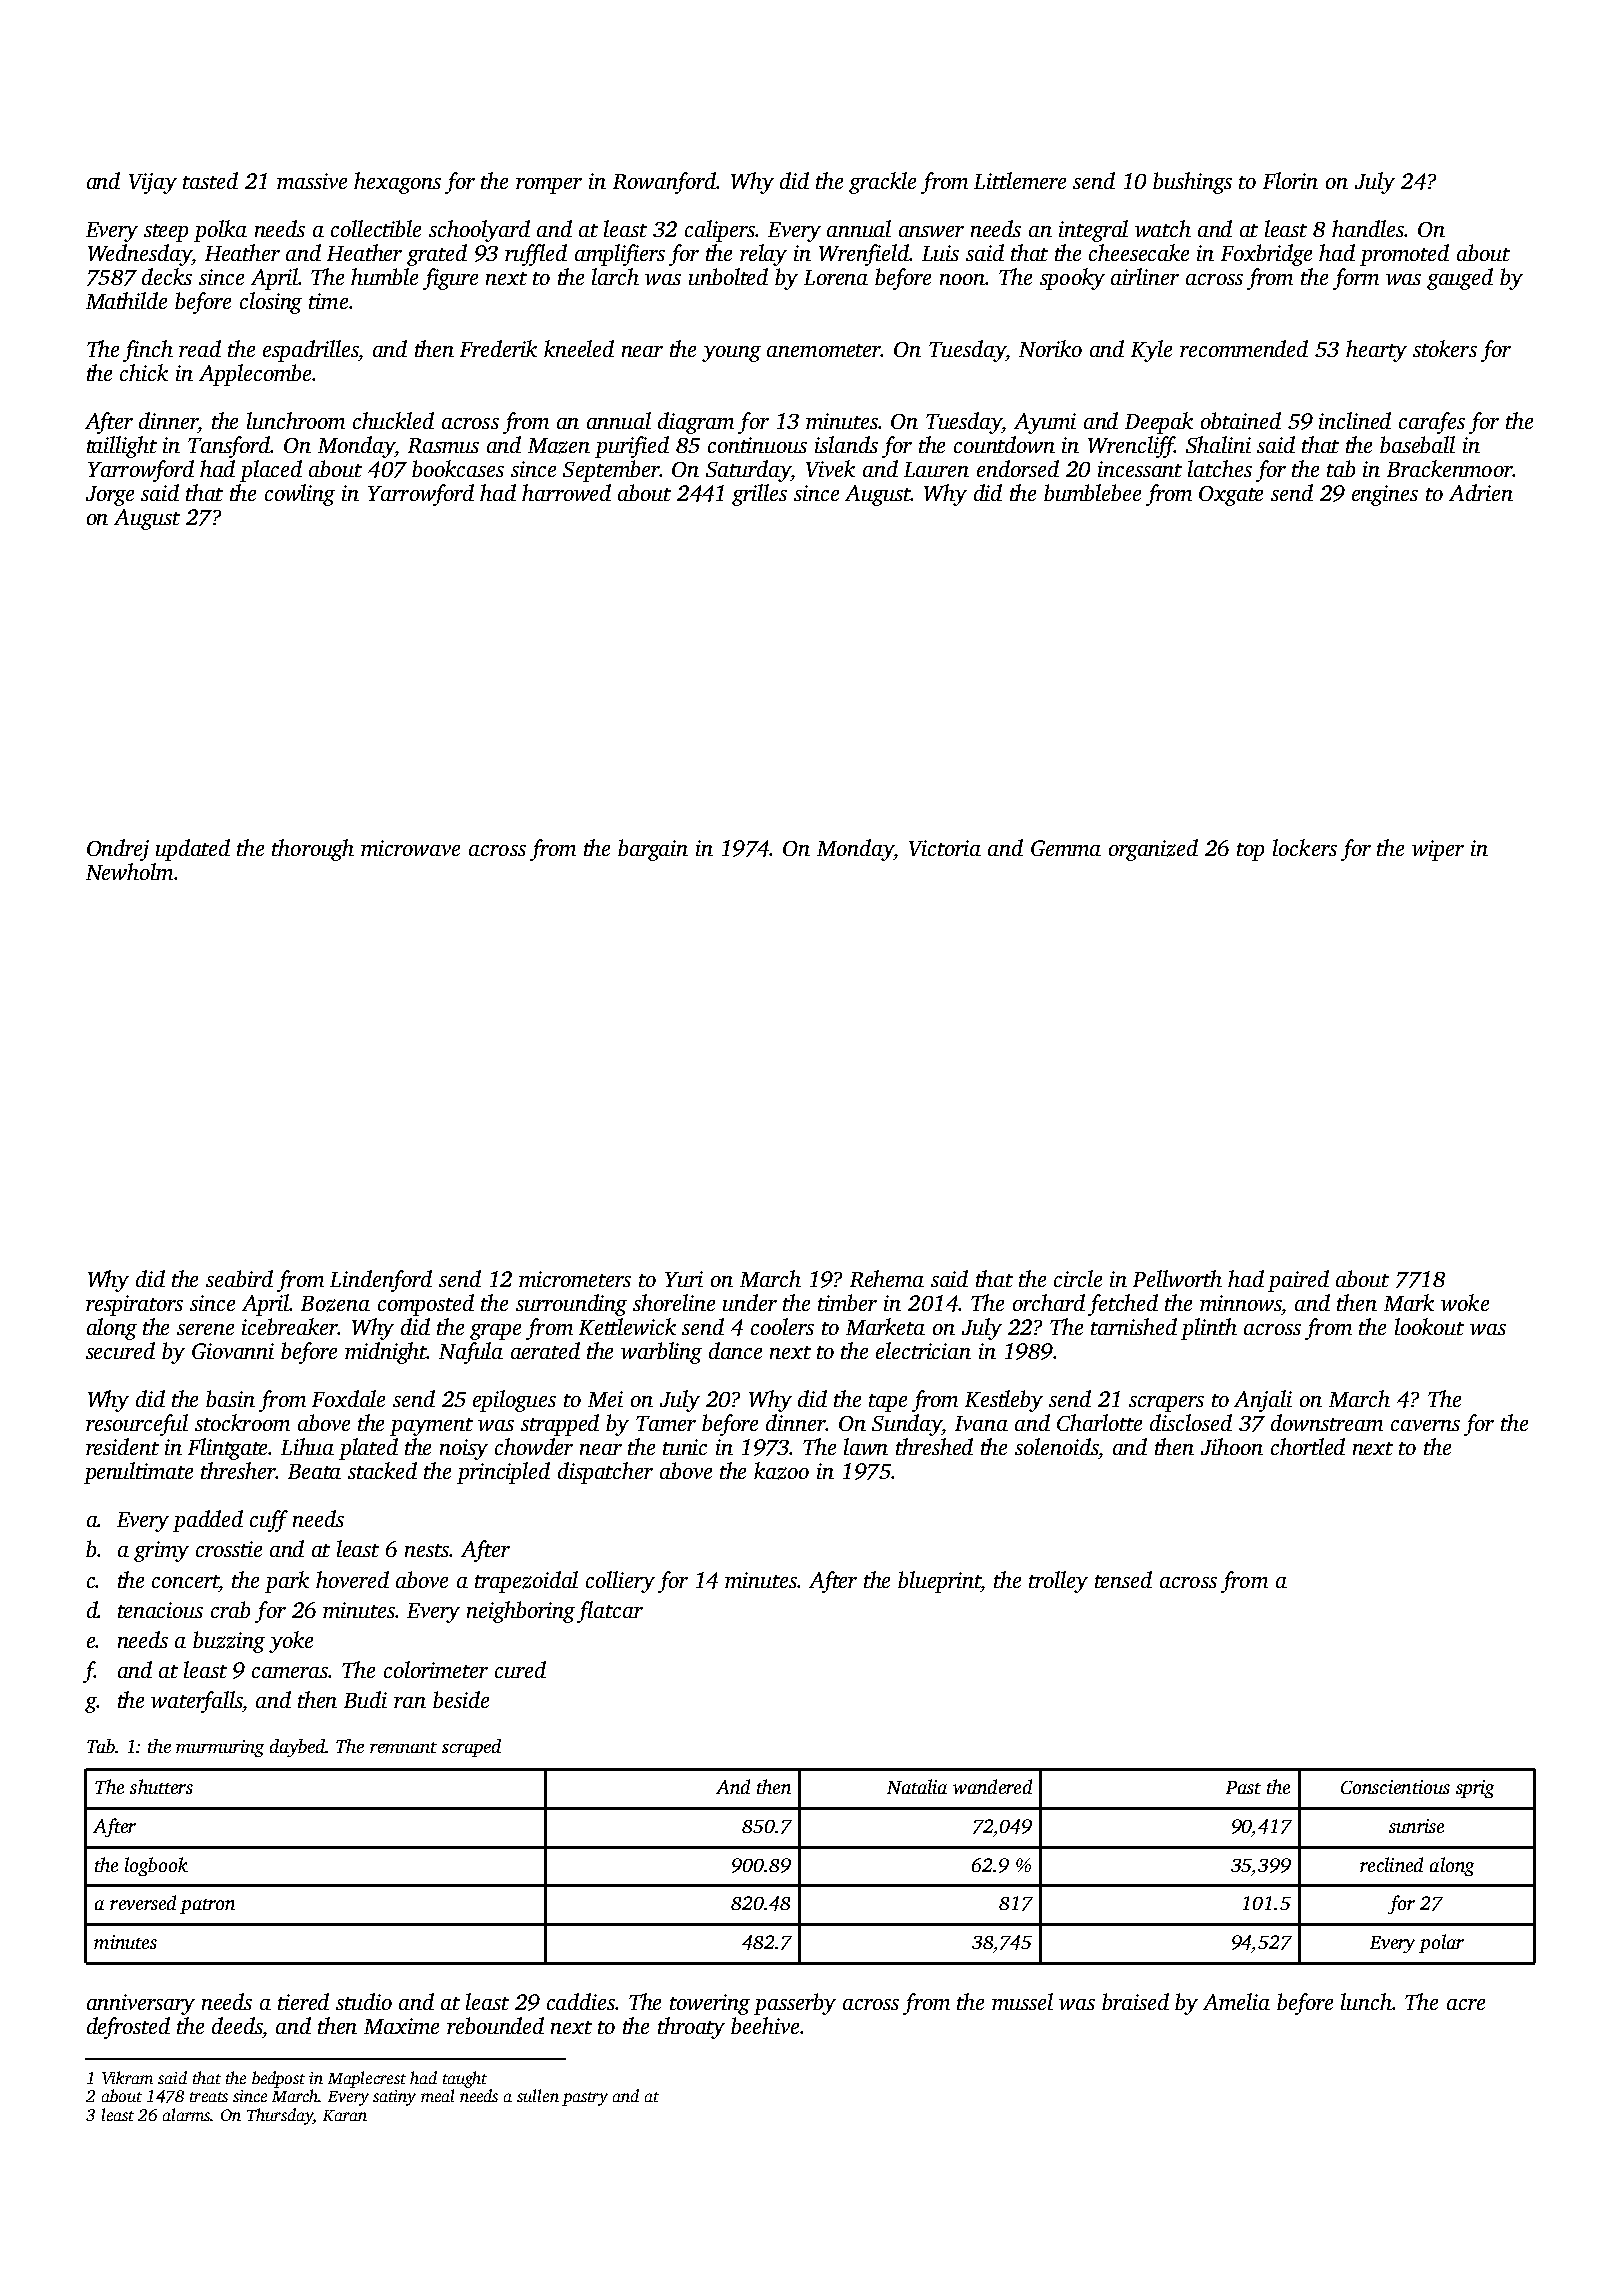  I want to click on tasted, so click(210, 180).
